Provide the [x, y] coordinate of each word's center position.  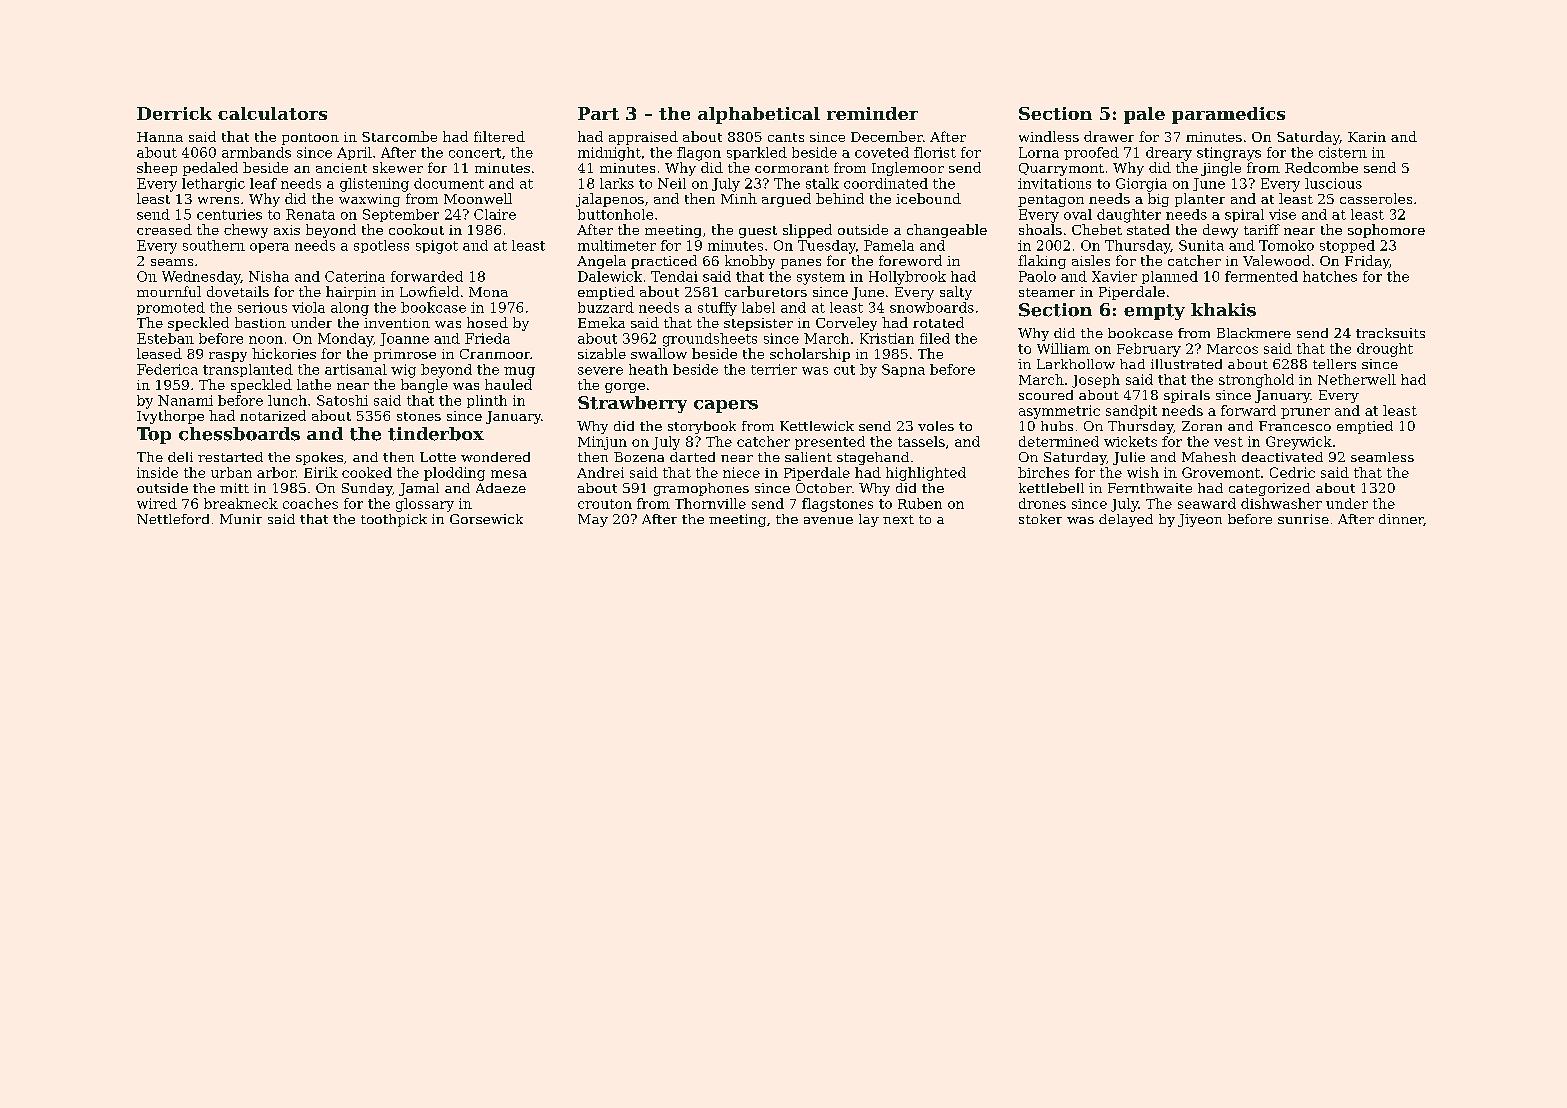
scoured [1046, 395]
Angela [601, 262]
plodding [454, 474]
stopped [1347, 246]
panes [801, 264]
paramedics [1228, 115]
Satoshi [342, 400]
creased [164, 229]
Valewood [1276, 260]
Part [598, 113]
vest [1228, 442]
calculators [272, 113]
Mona [488, 292]
